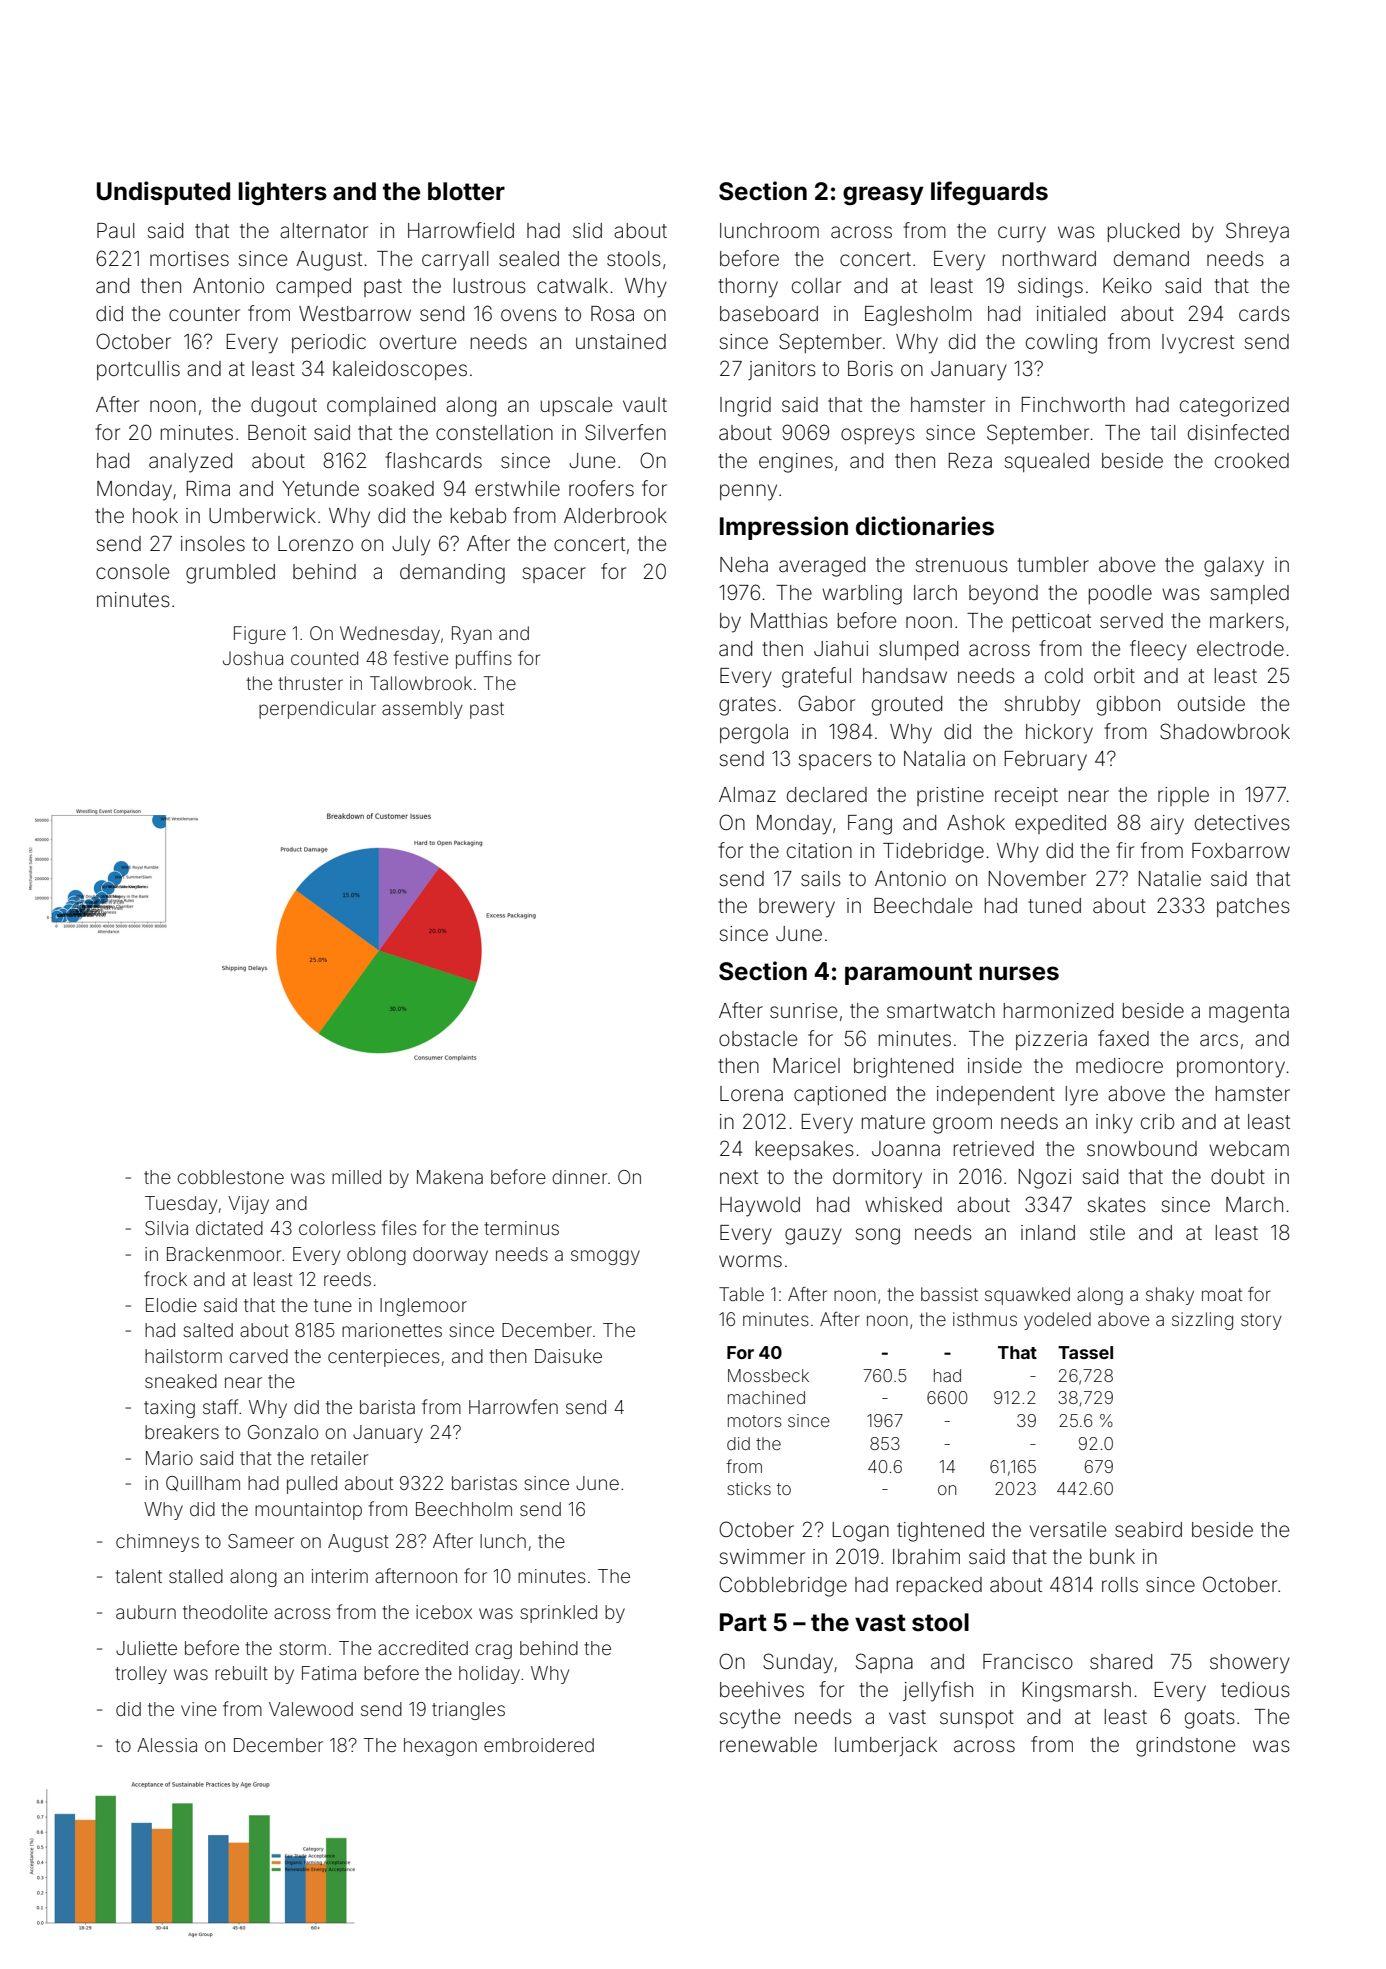  Describe the element at coordinates (939, 1586) in the page. I see `repacked` at that location.
